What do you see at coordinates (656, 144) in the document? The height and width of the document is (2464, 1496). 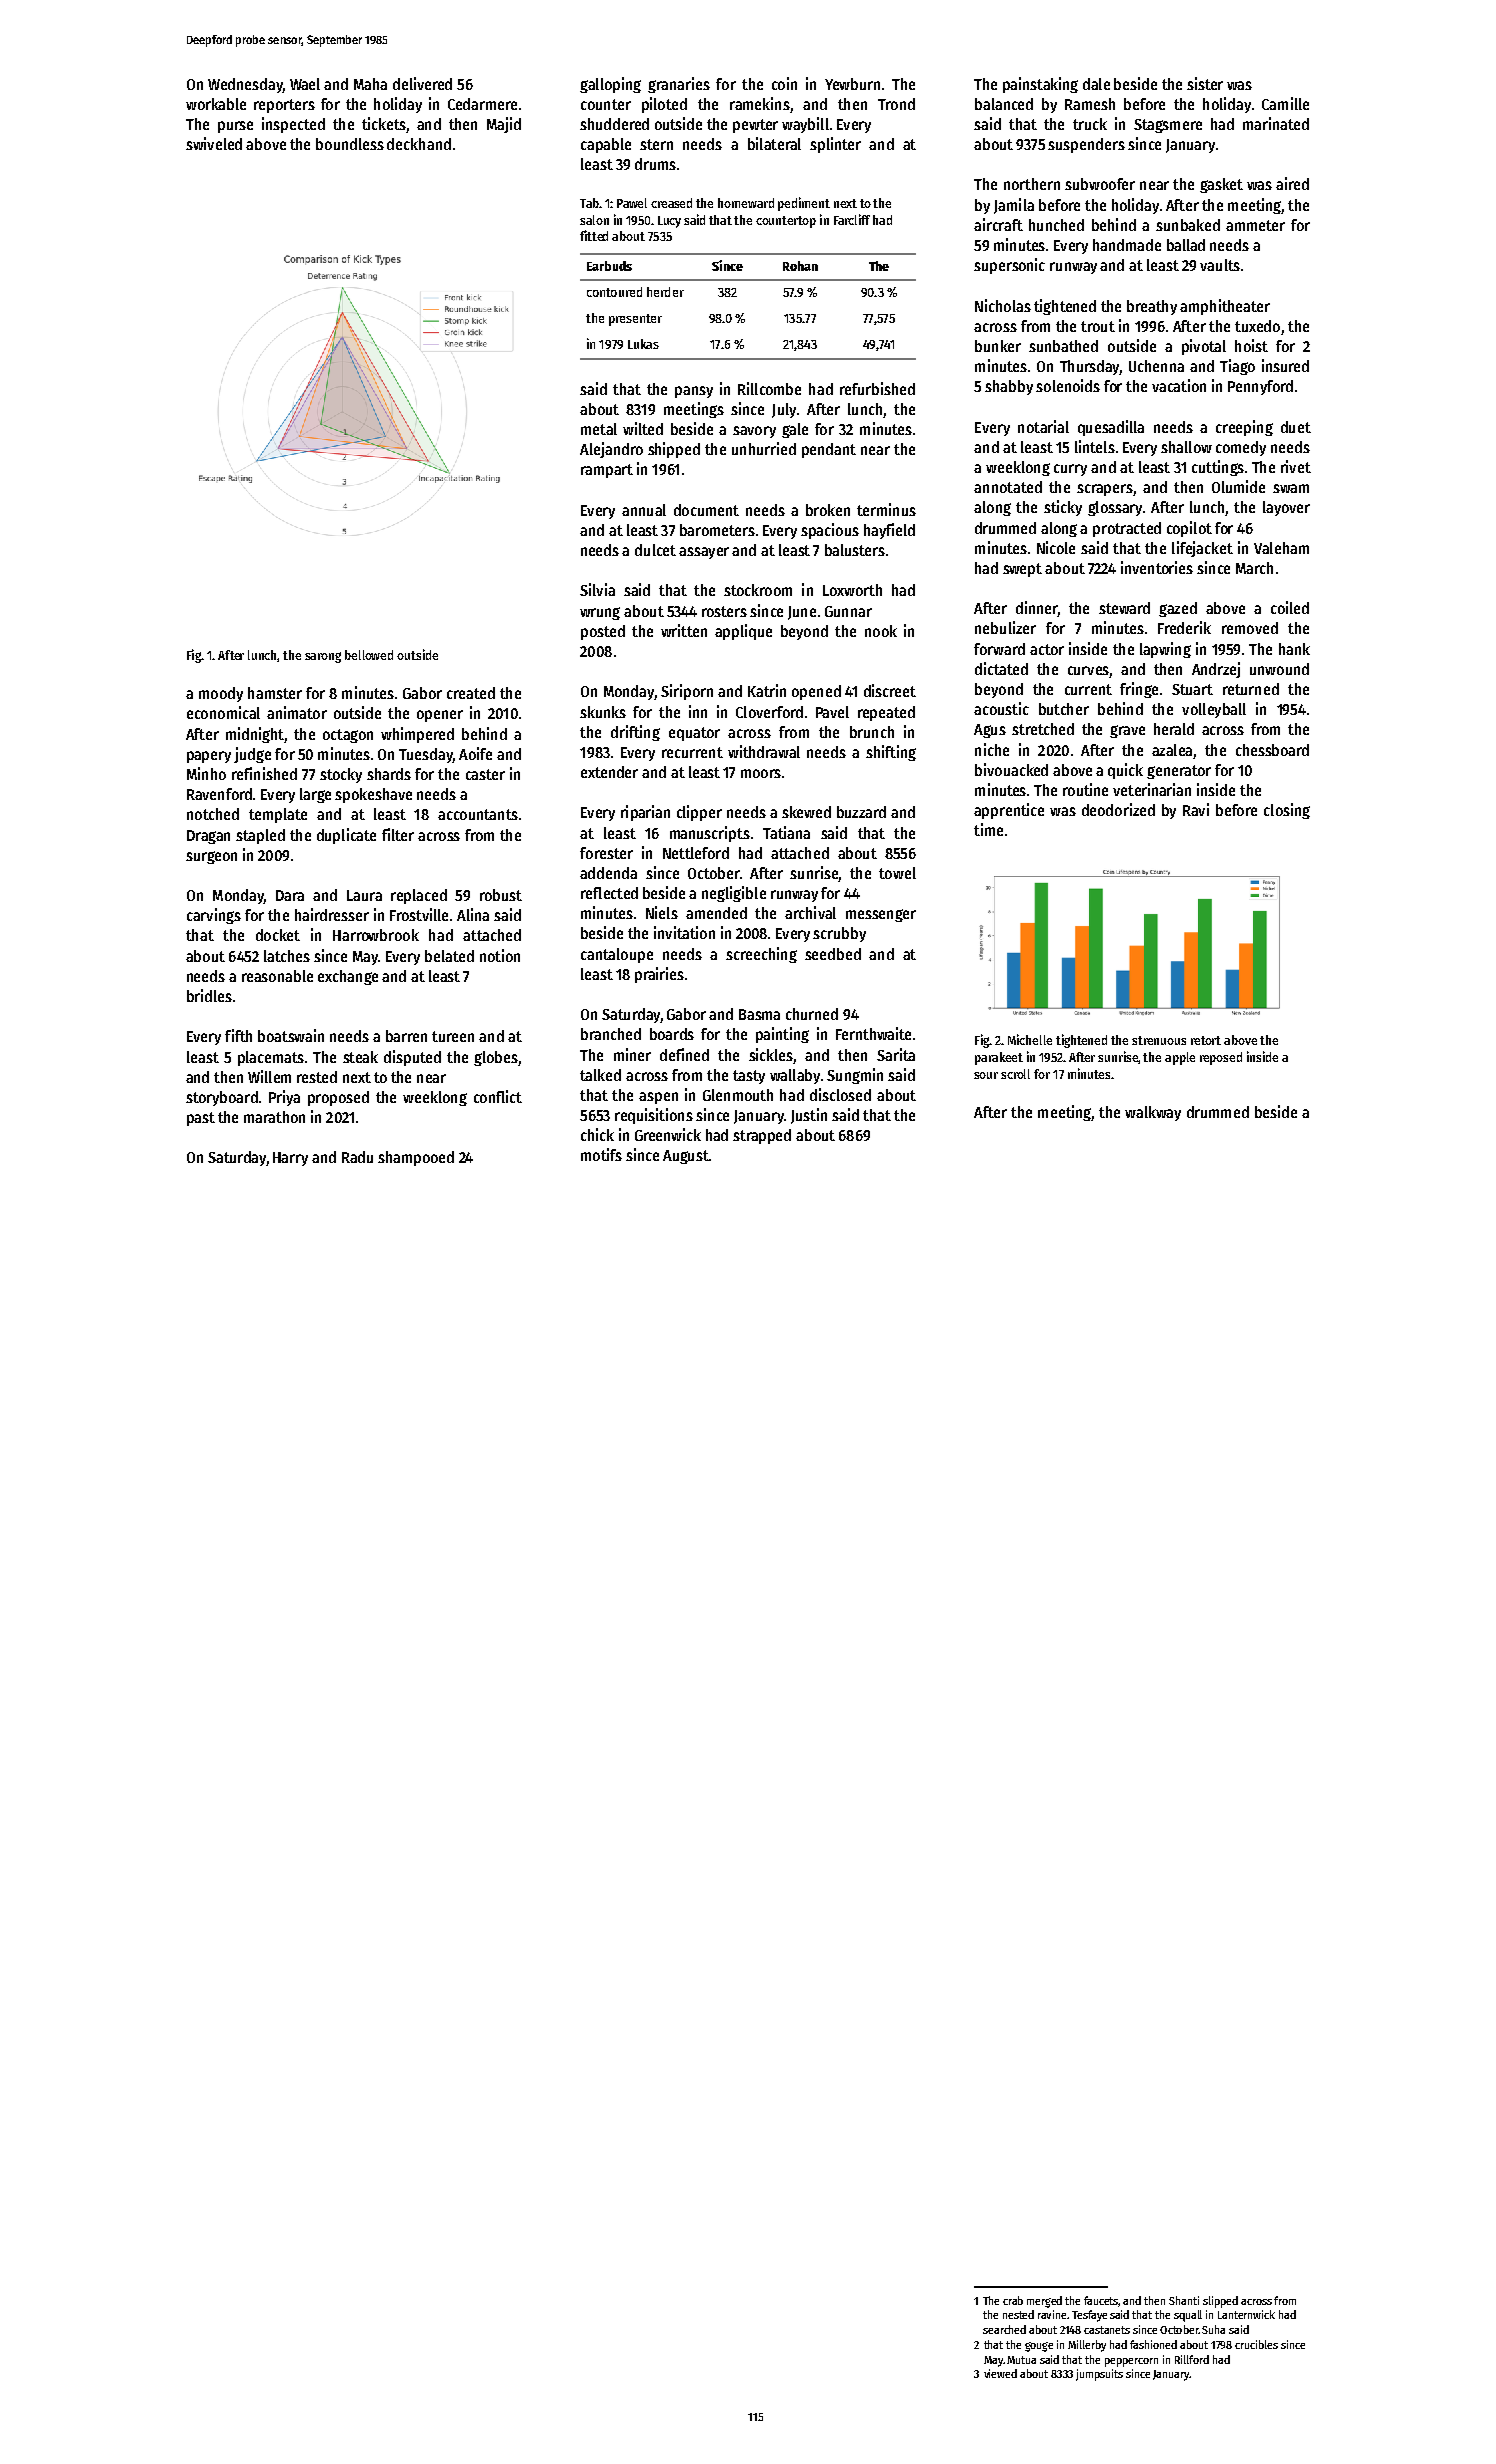 I see `stern` at bounding box center [656, 144].
